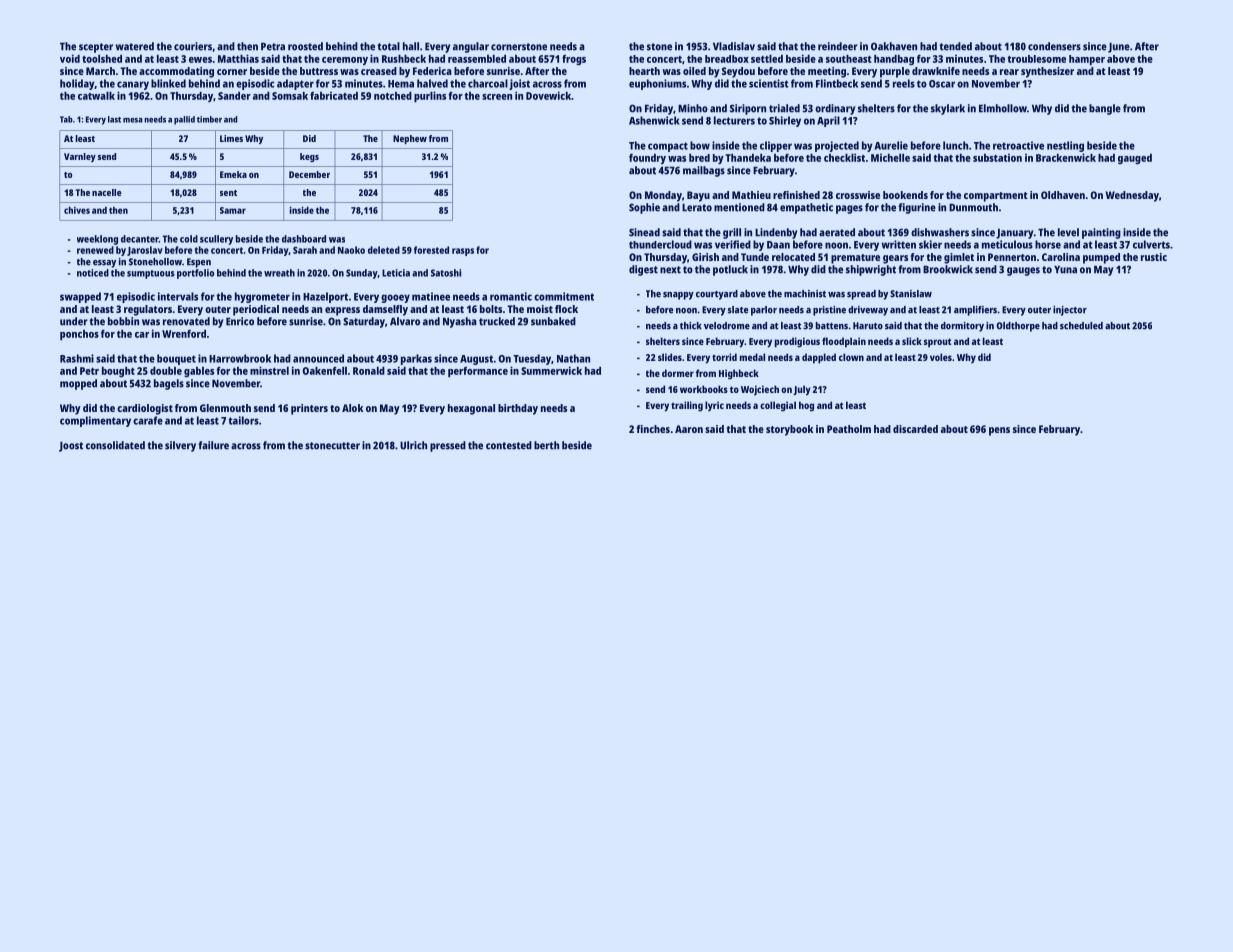  I want to click on watered, so click(135, 46).
